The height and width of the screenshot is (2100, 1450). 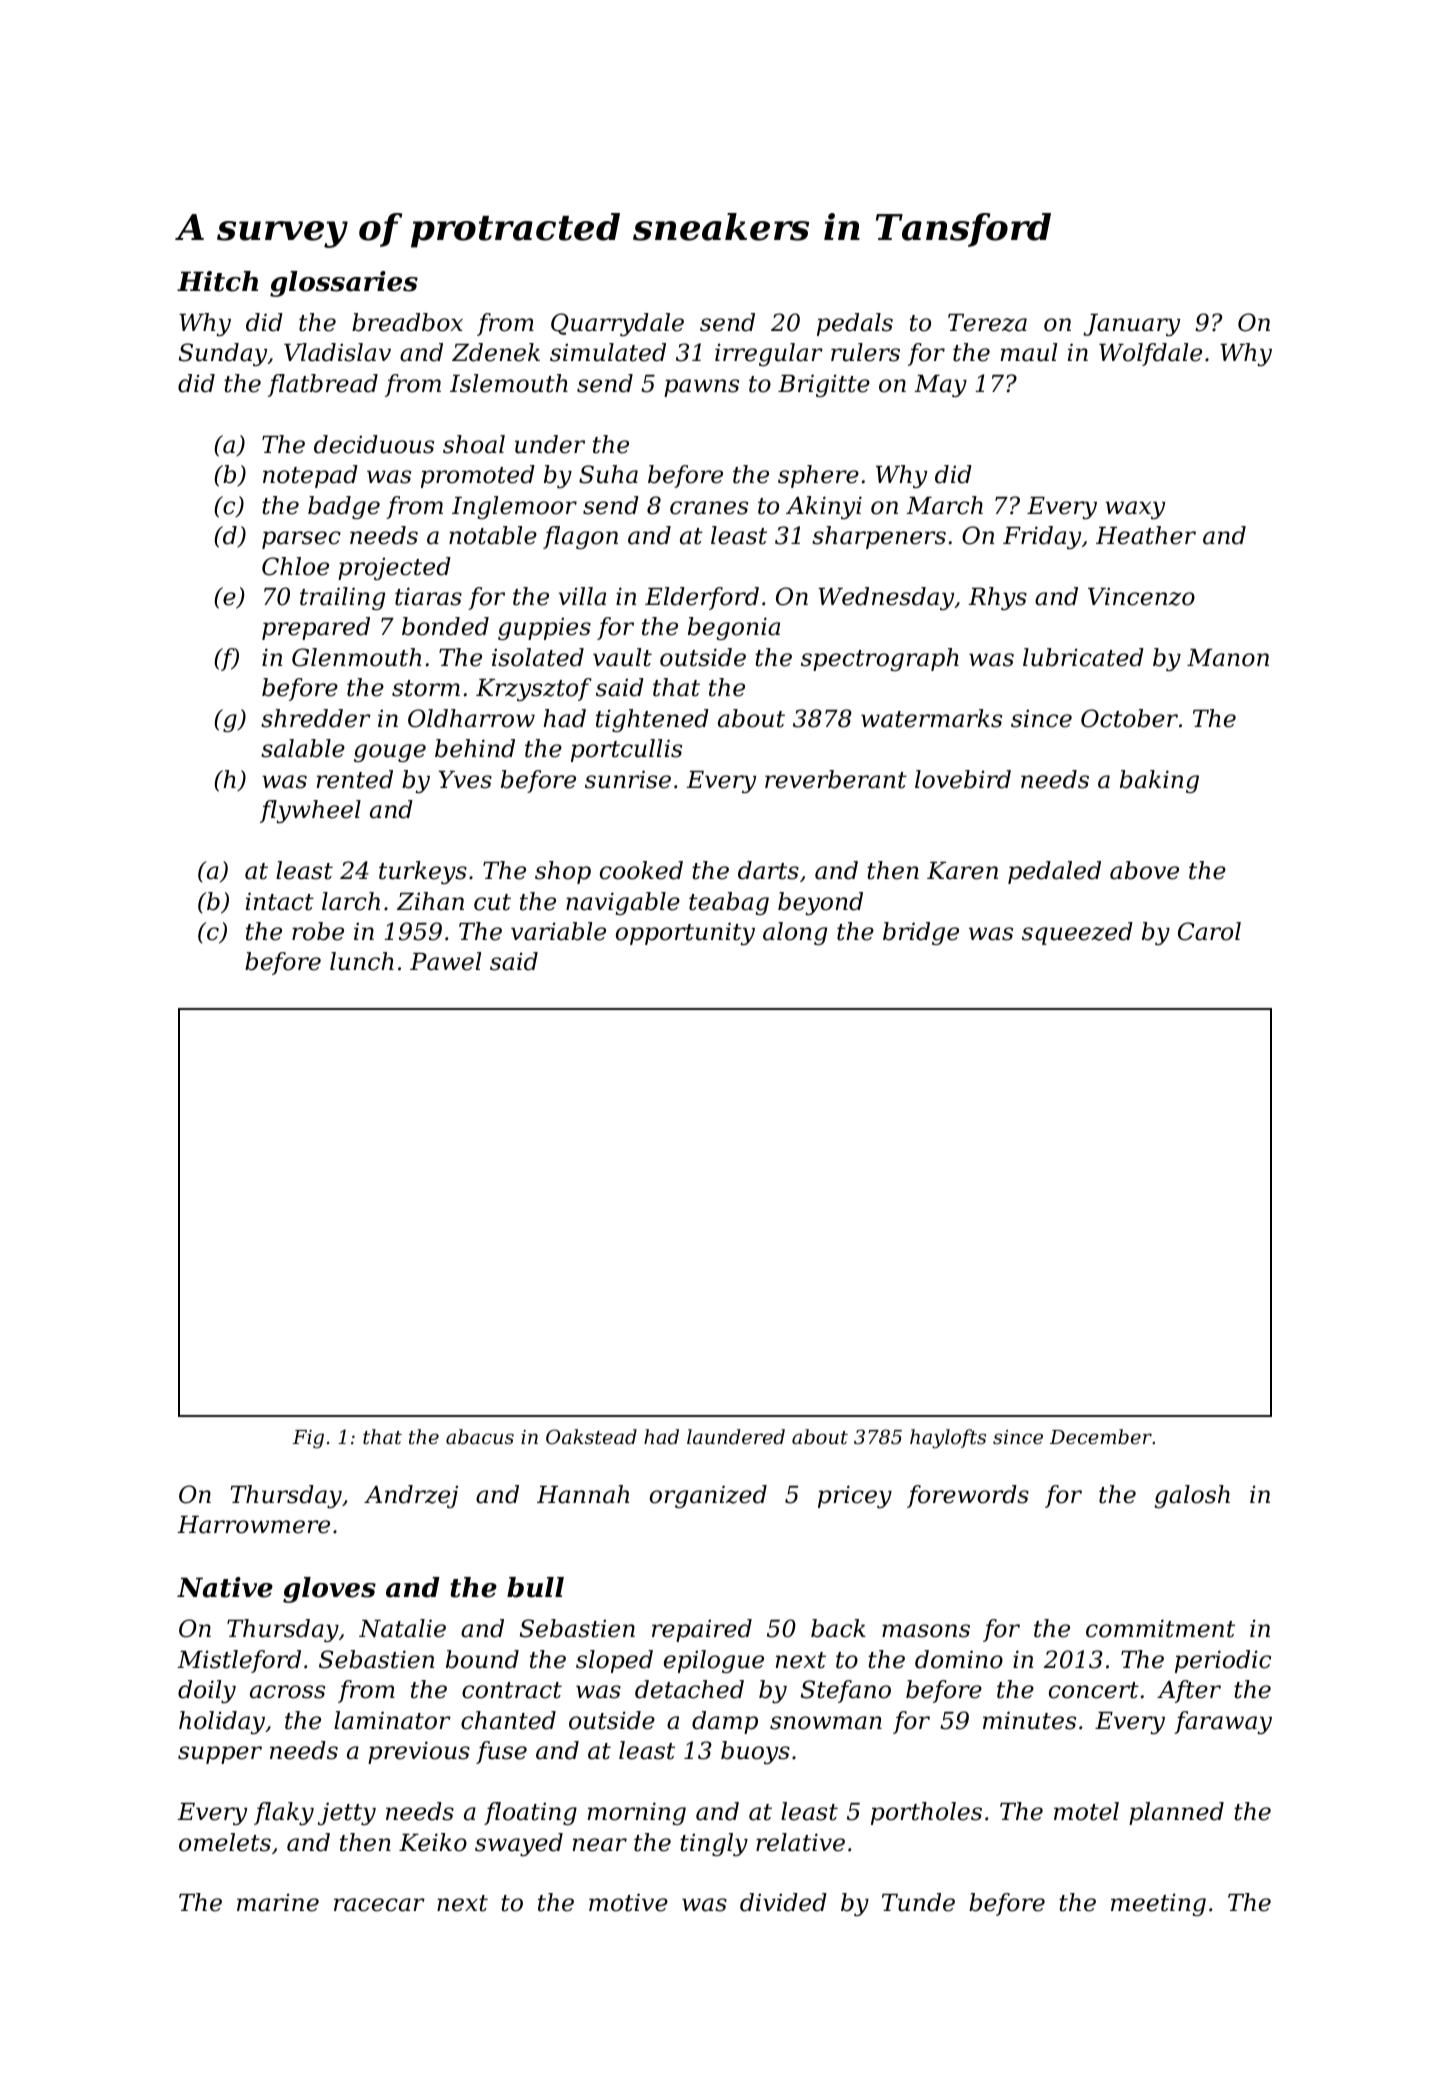 What do you see at coordinates (734, 628) in the screenshot?
I see `begonia` at bounding box center [734, 628].
